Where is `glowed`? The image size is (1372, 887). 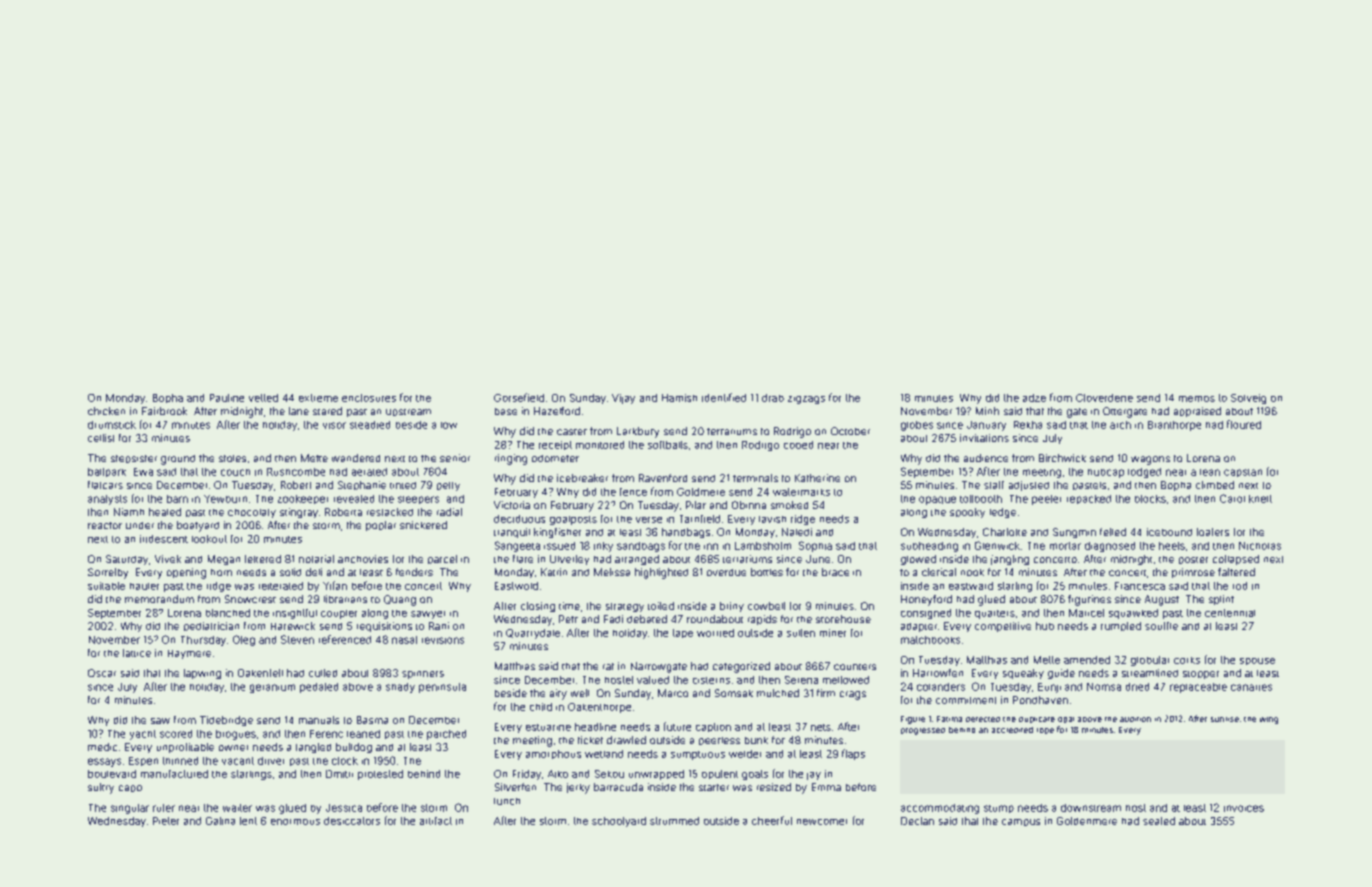
glowed is located at coordinates (918, 560).
